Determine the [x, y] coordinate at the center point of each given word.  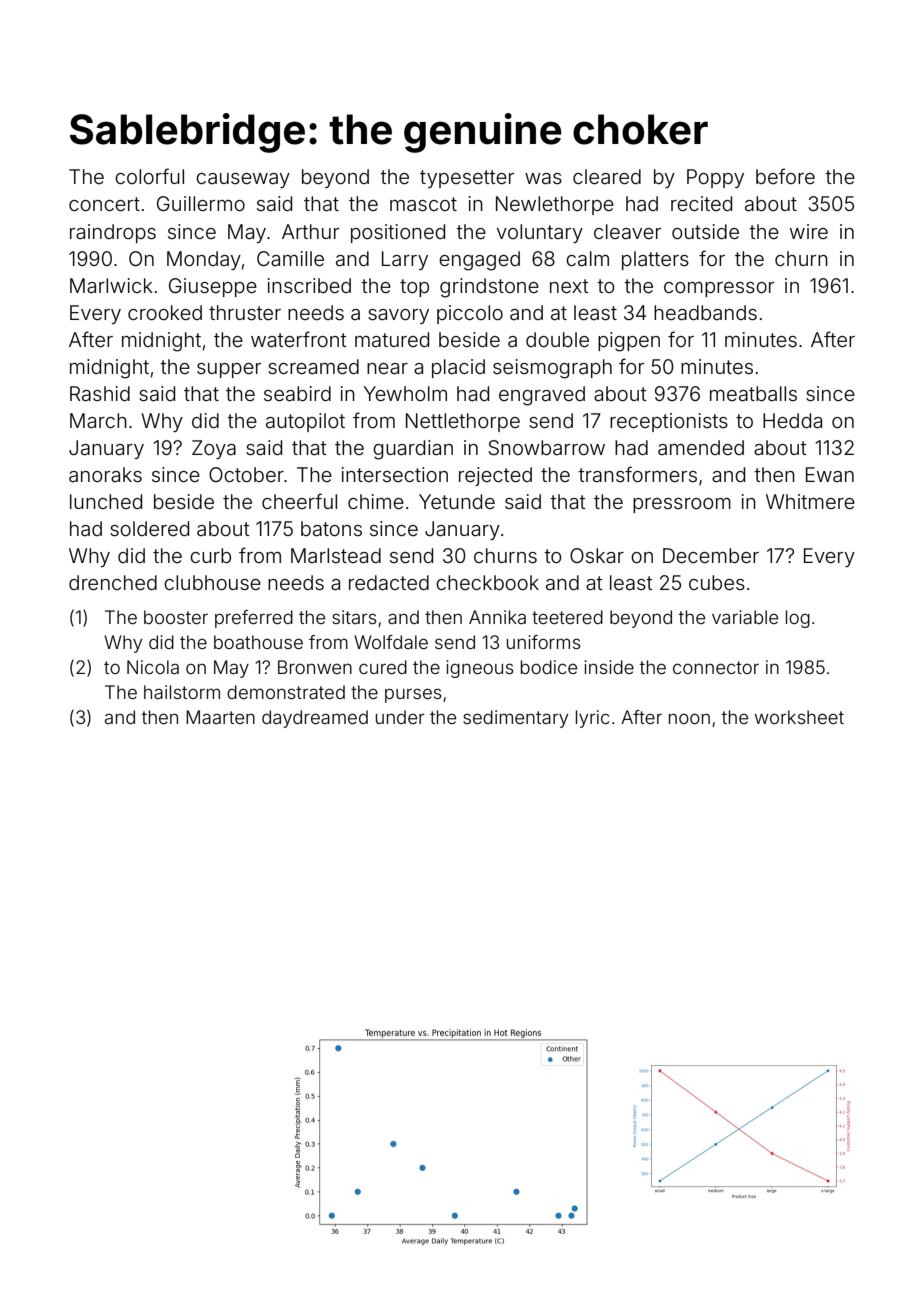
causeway [243, 180]
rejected [495, 476]
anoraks [105, 474]
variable [745, 617]
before [785, 176]
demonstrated [286, 692]
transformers [637, 474]
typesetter [467, 179]
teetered [567, 617]
